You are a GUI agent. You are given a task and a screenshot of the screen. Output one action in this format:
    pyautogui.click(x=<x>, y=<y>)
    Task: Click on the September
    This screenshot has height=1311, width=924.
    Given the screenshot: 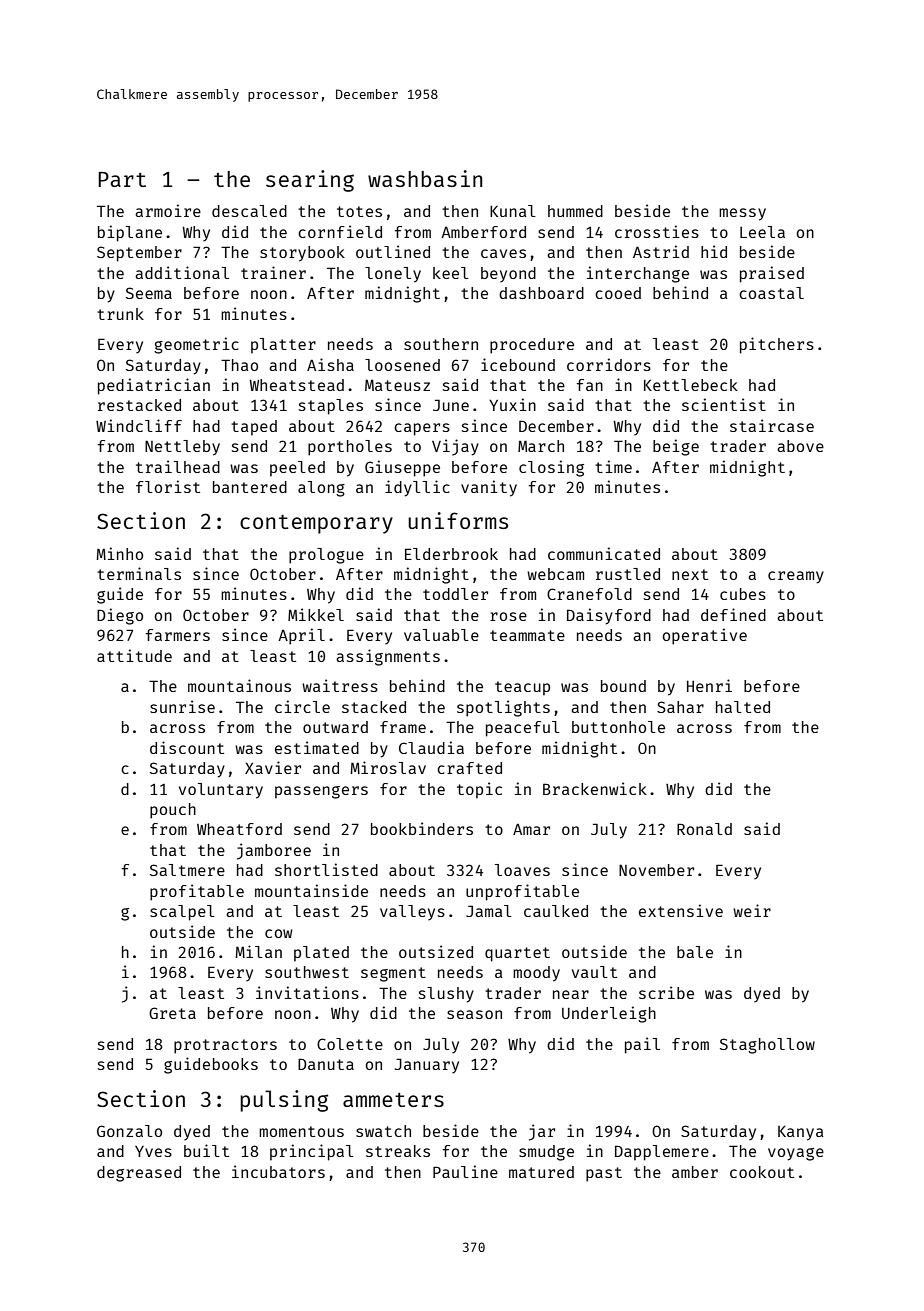 What is the action you would take?
    pyautogui.click(x=139, y=254)
